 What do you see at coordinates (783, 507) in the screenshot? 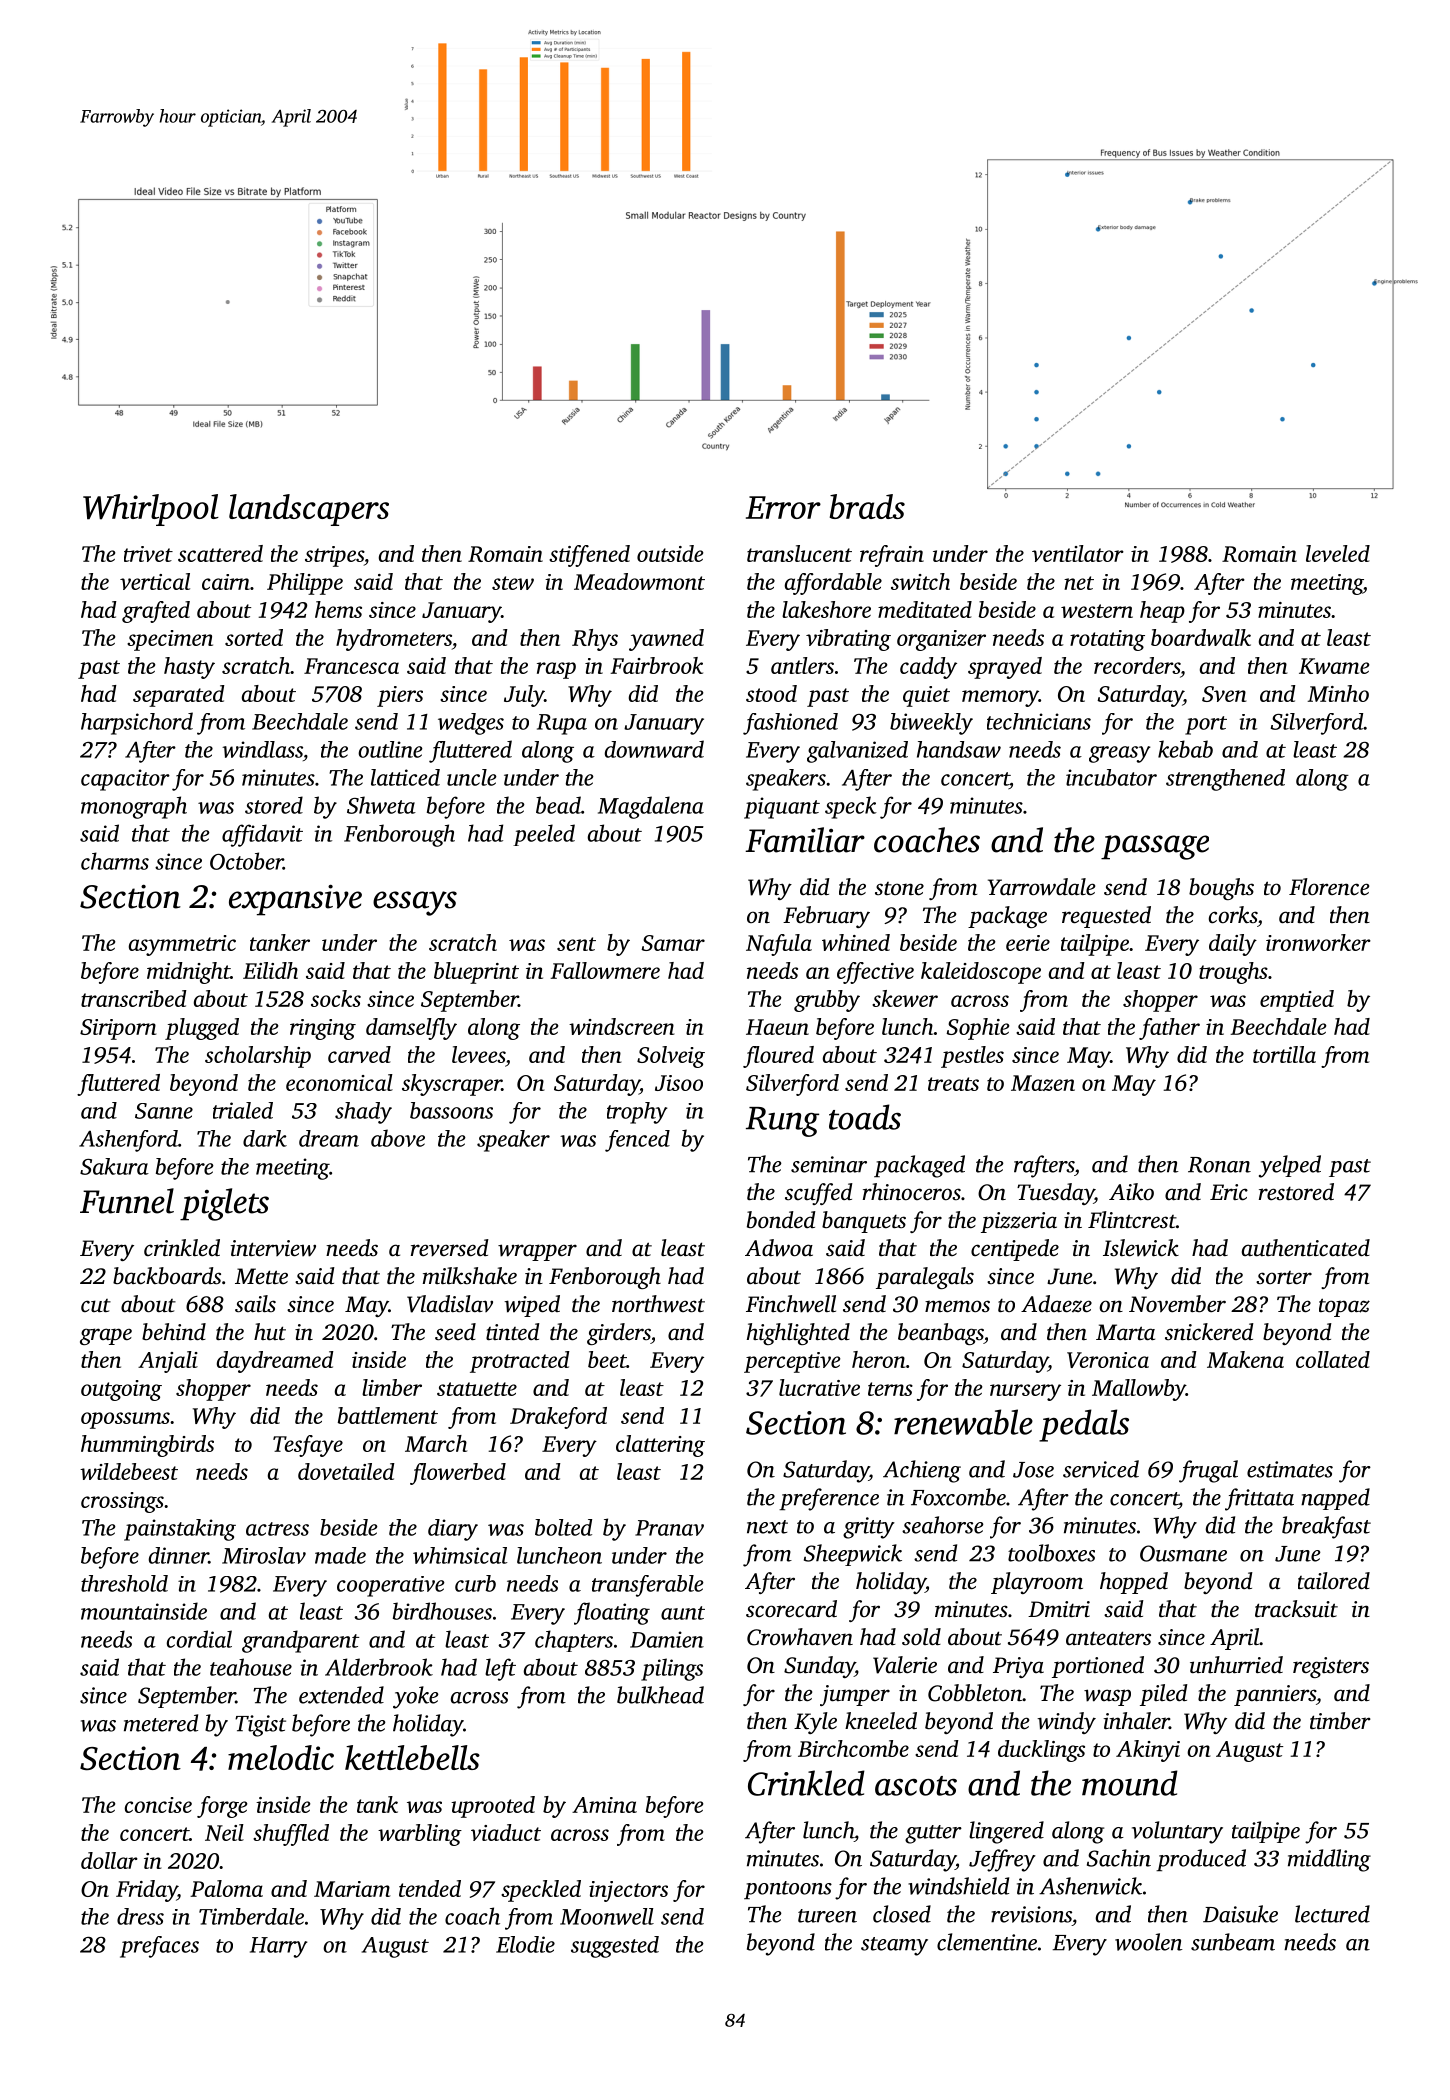
I see `Error` at bounding box center [783, 507].
